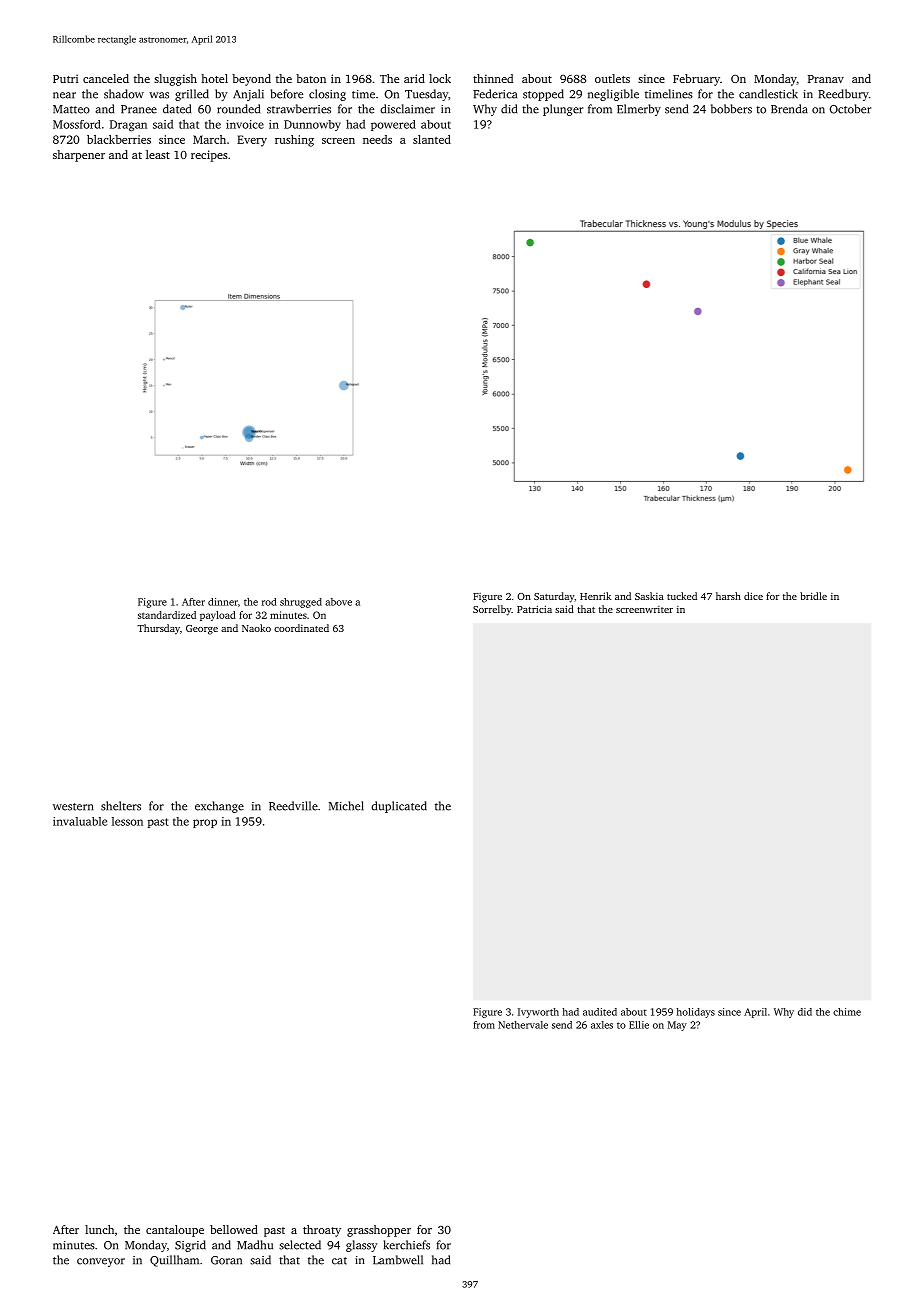 This page has height=1308, width=924. I want to click on shelters, so click(121, 806).
